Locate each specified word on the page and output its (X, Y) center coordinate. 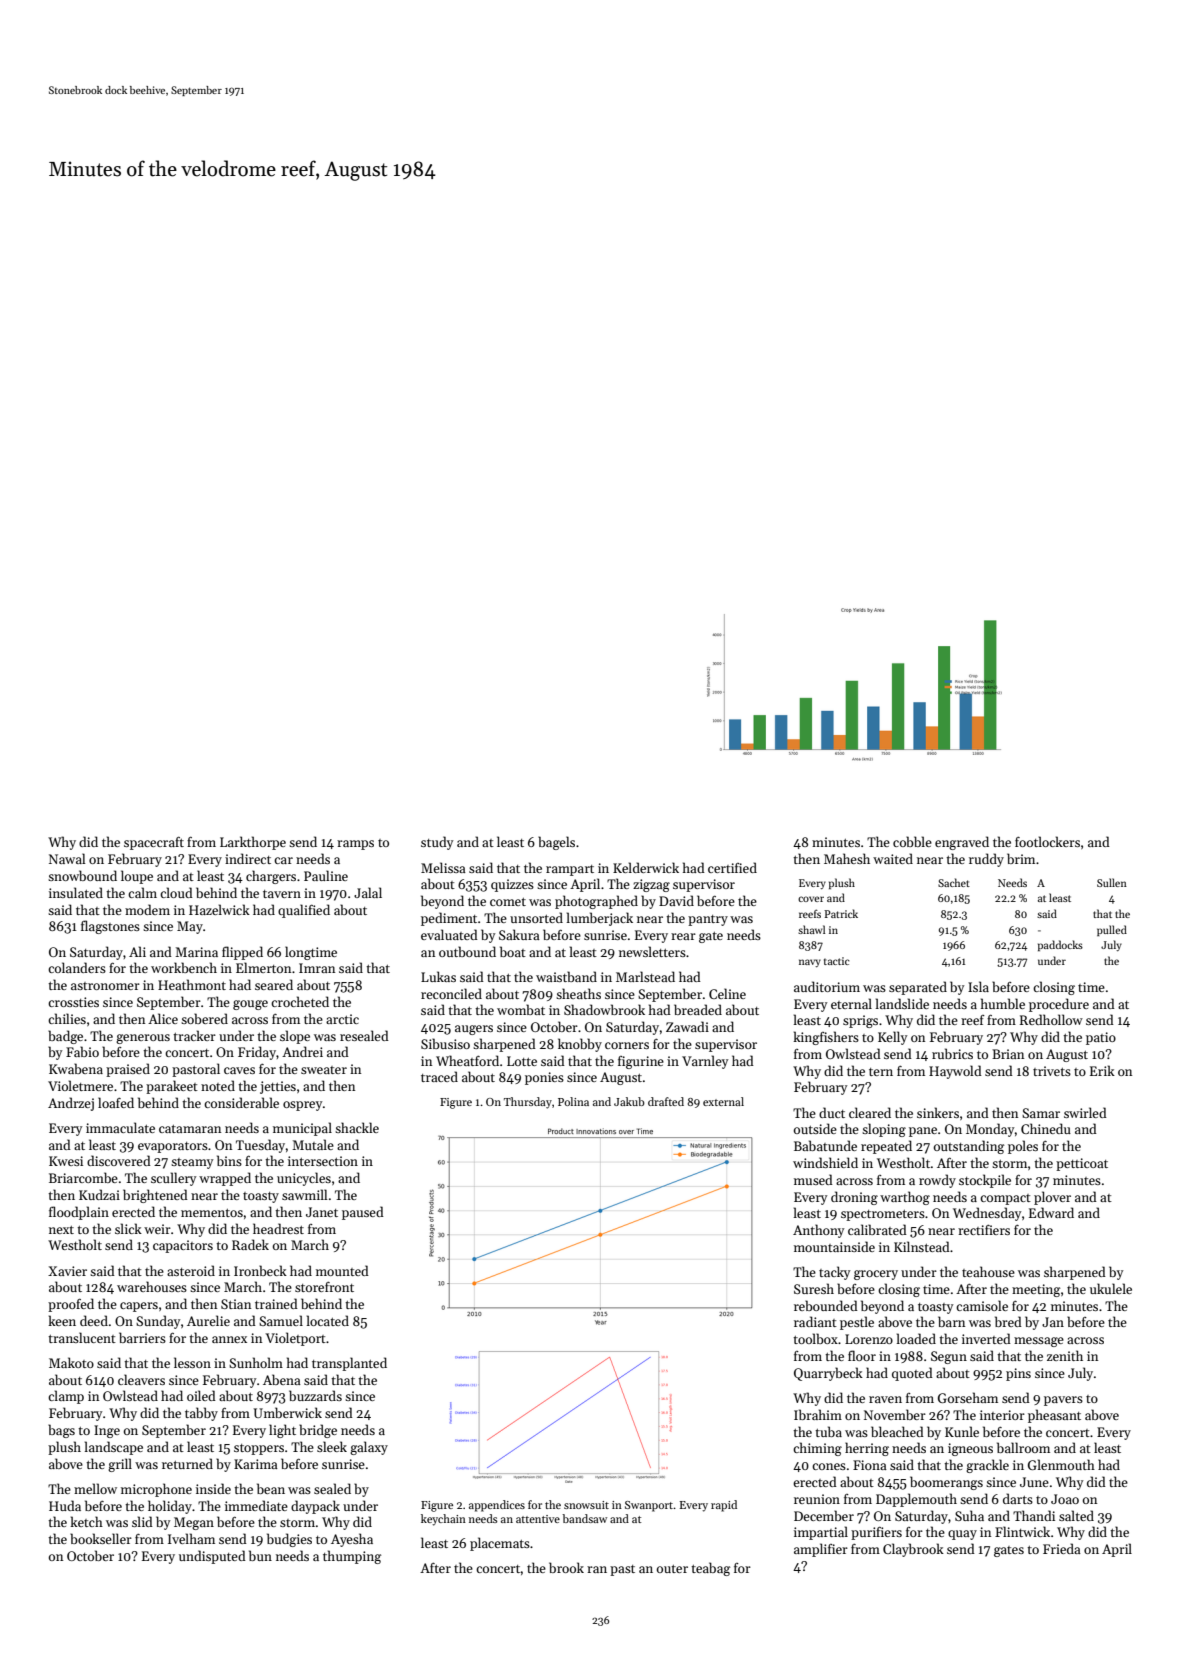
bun (260, 1555)
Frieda (1062, 1548)
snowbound (82, 875)
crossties (73, 1002)
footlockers (1047, 841)
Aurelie (208, 1320)
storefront (324, 1287)
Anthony (818, 1231)
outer (672, 1569)
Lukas (438, 976)
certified (732, 867)
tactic (837, 961)
